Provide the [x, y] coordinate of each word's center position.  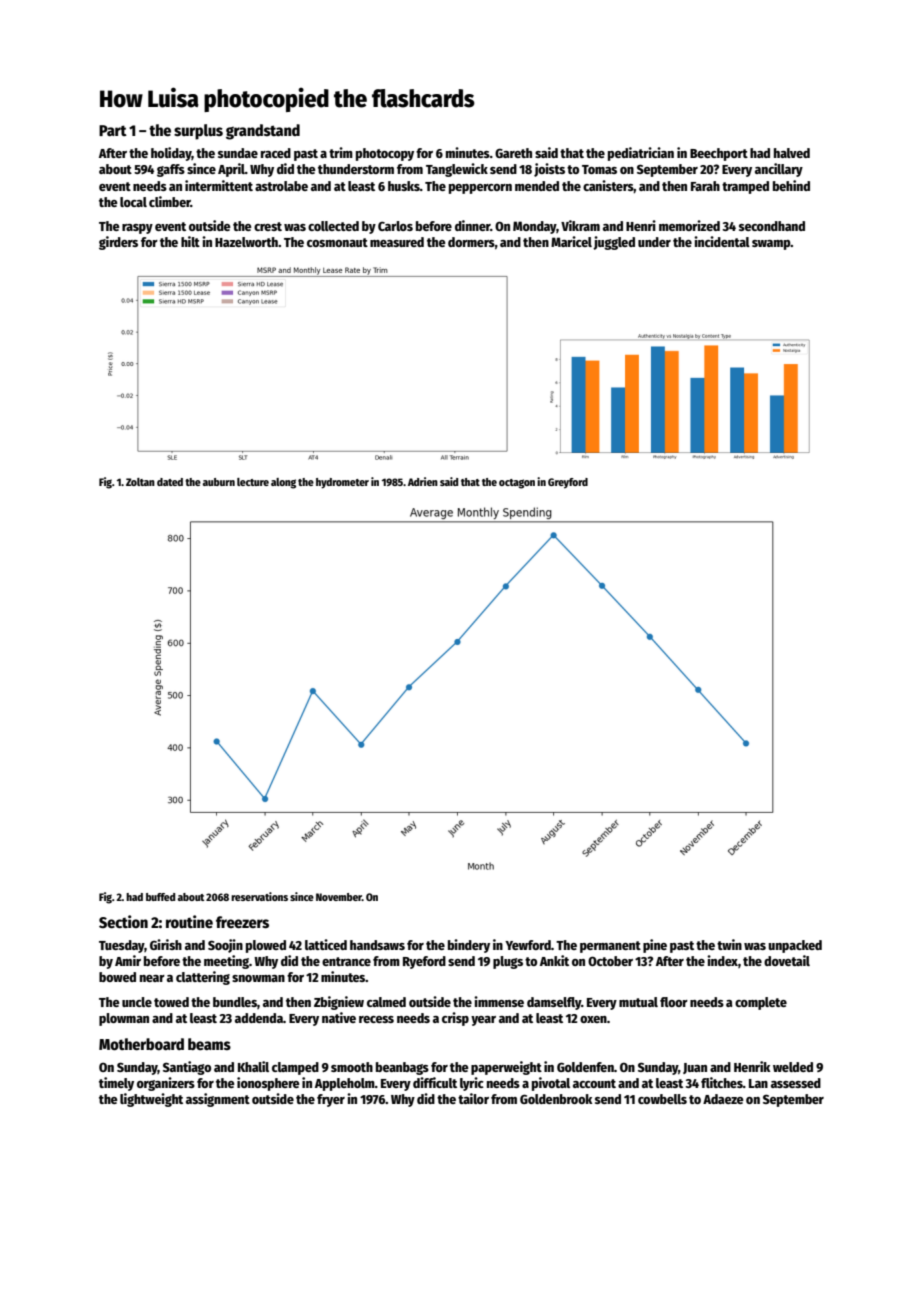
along [283, 483]
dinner [472, 225]
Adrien [423, 481]
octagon [517, 484]
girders [118, 243]
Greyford [568, 483]
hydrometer [342, 483]
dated [170, 482]
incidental [722, 241]
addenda [259, 1018]
